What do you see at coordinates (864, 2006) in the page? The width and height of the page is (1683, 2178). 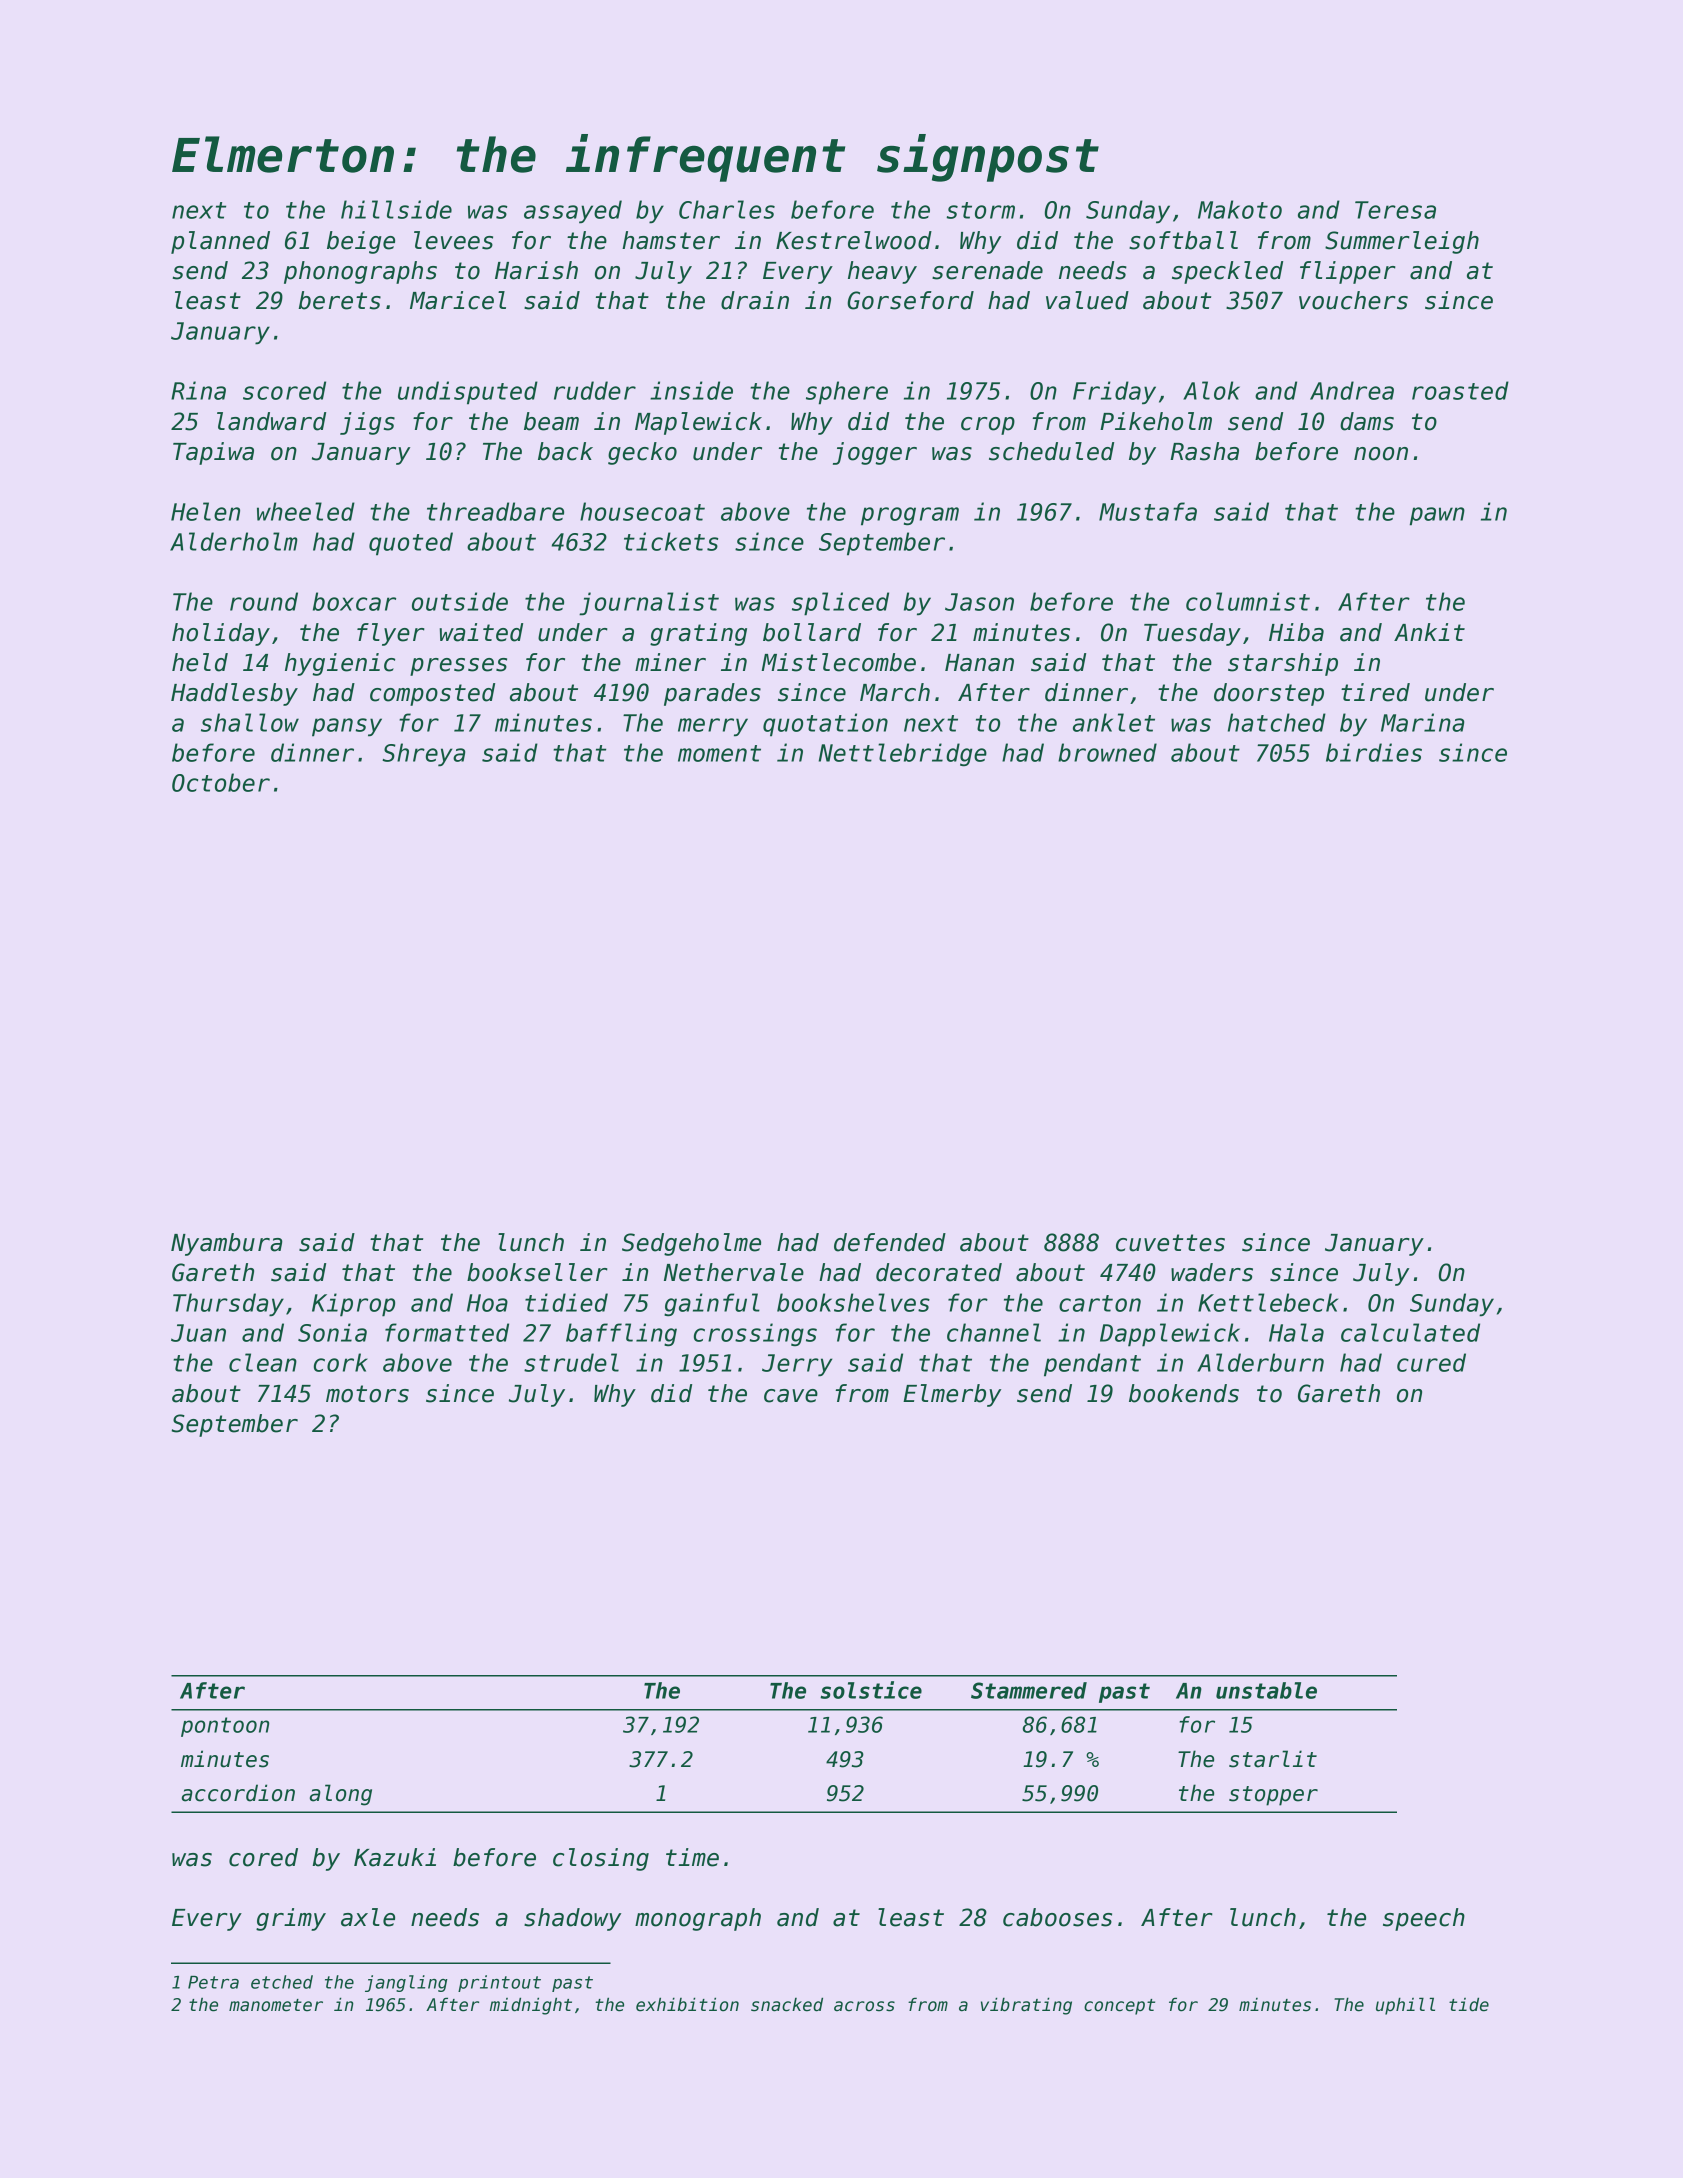 I see `across` at bounding box center [864, 2006].
